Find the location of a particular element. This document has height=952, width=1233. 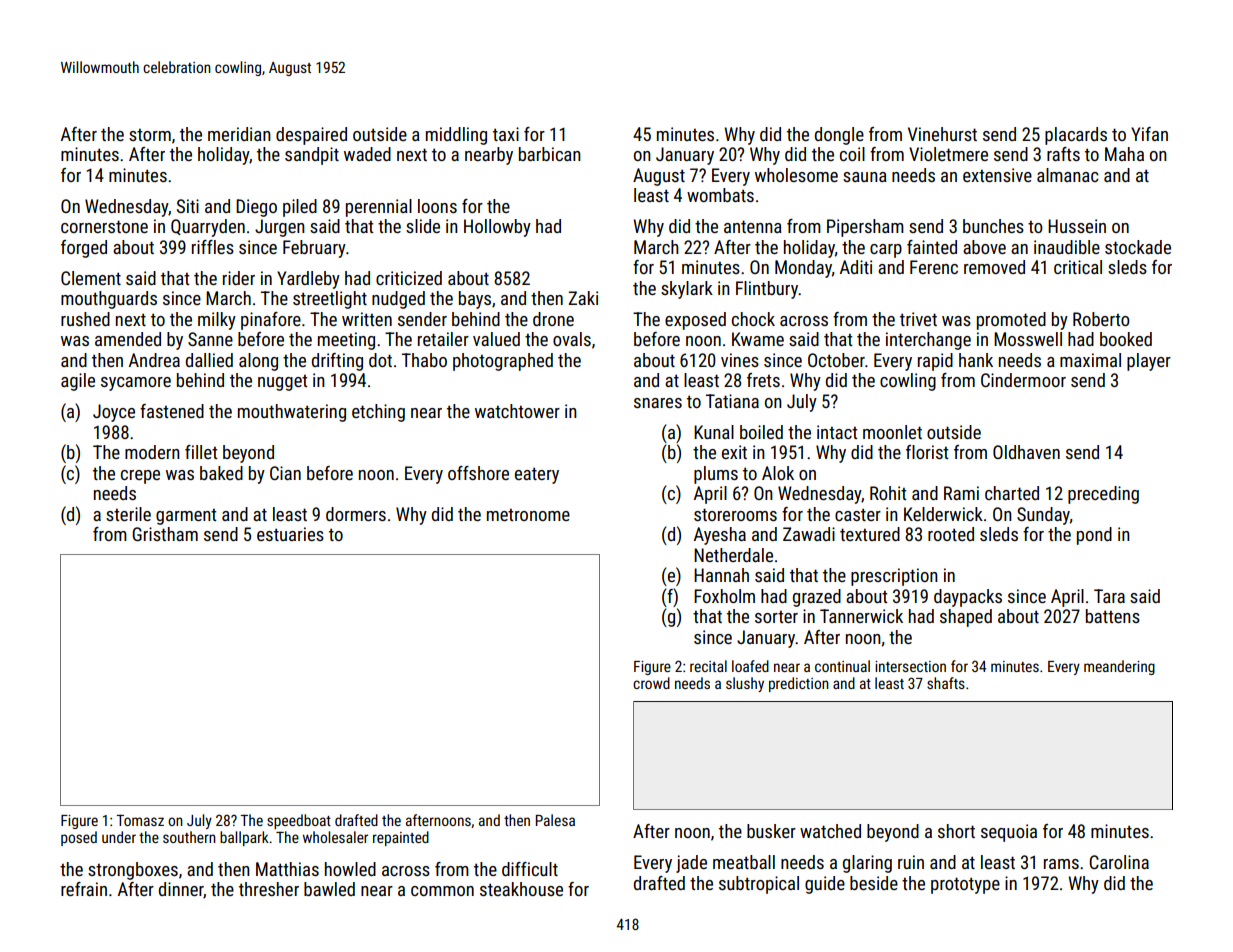

bawled is located at coordinates (329, 889).
